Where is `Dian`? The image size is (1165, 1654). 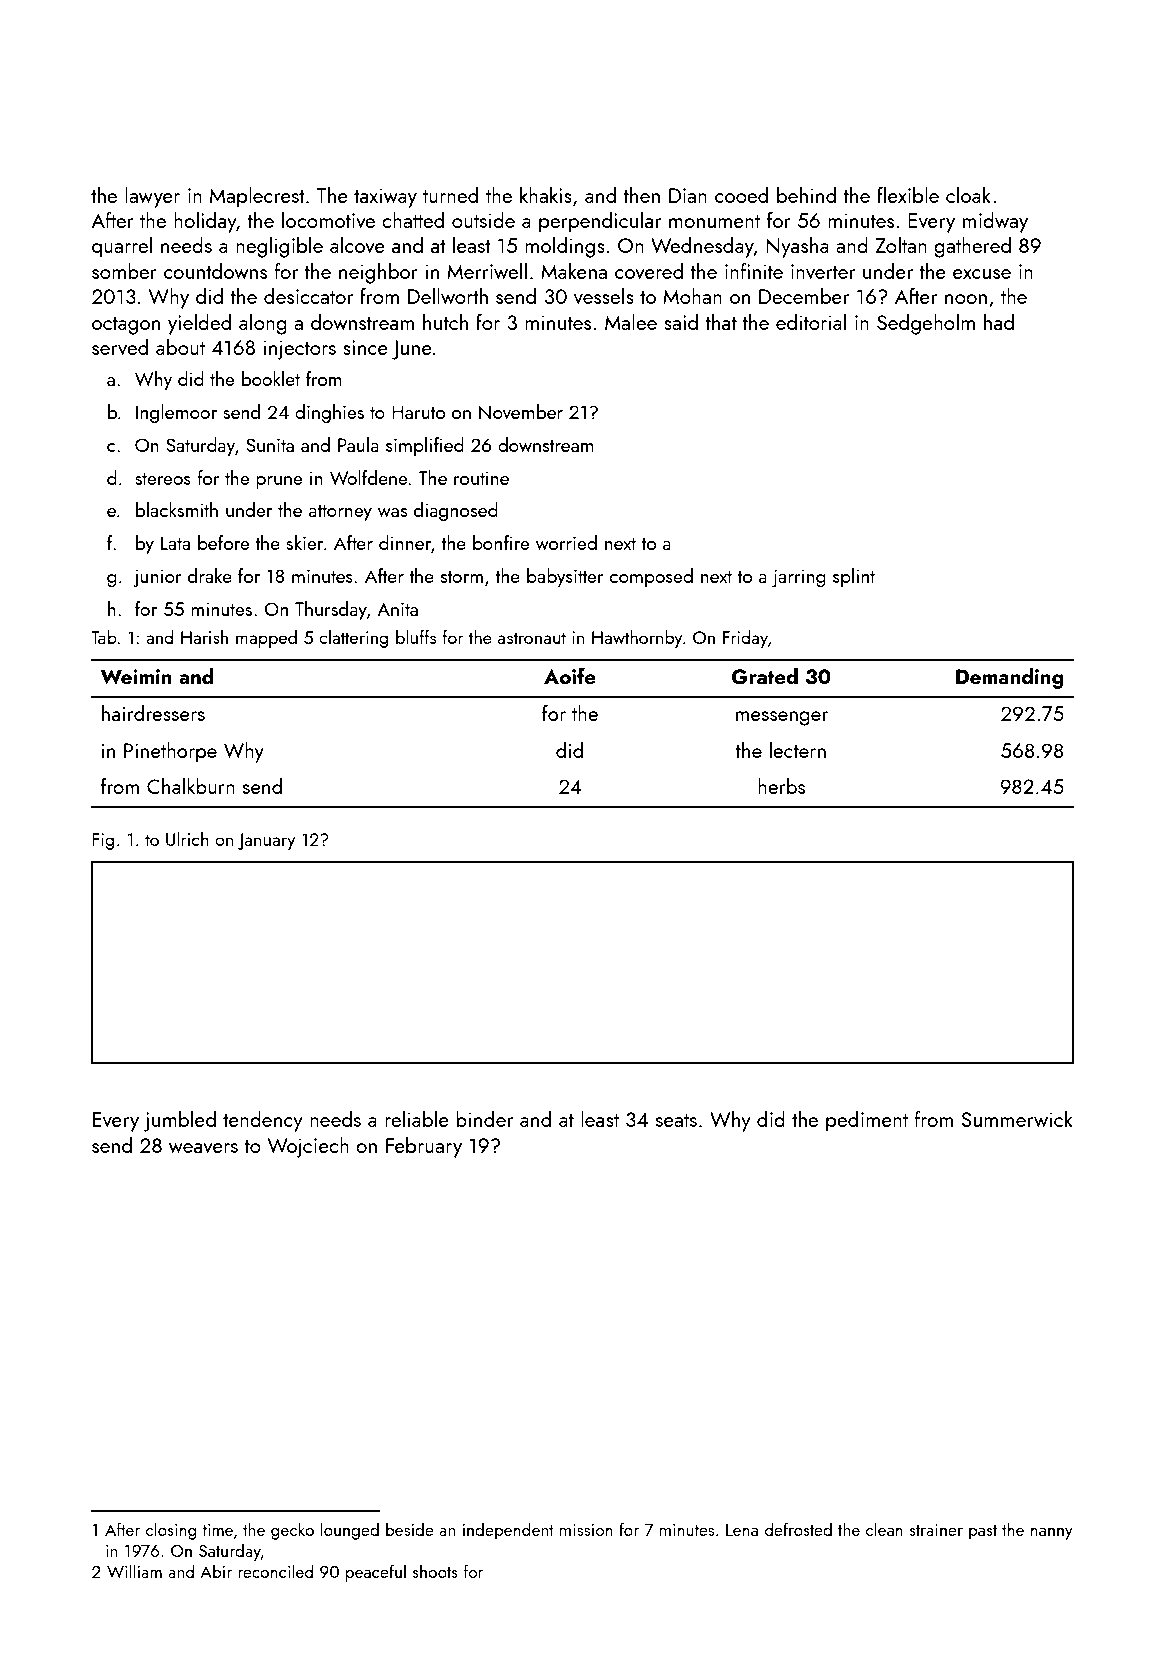 Dian is located at coordinates (688, 195).
